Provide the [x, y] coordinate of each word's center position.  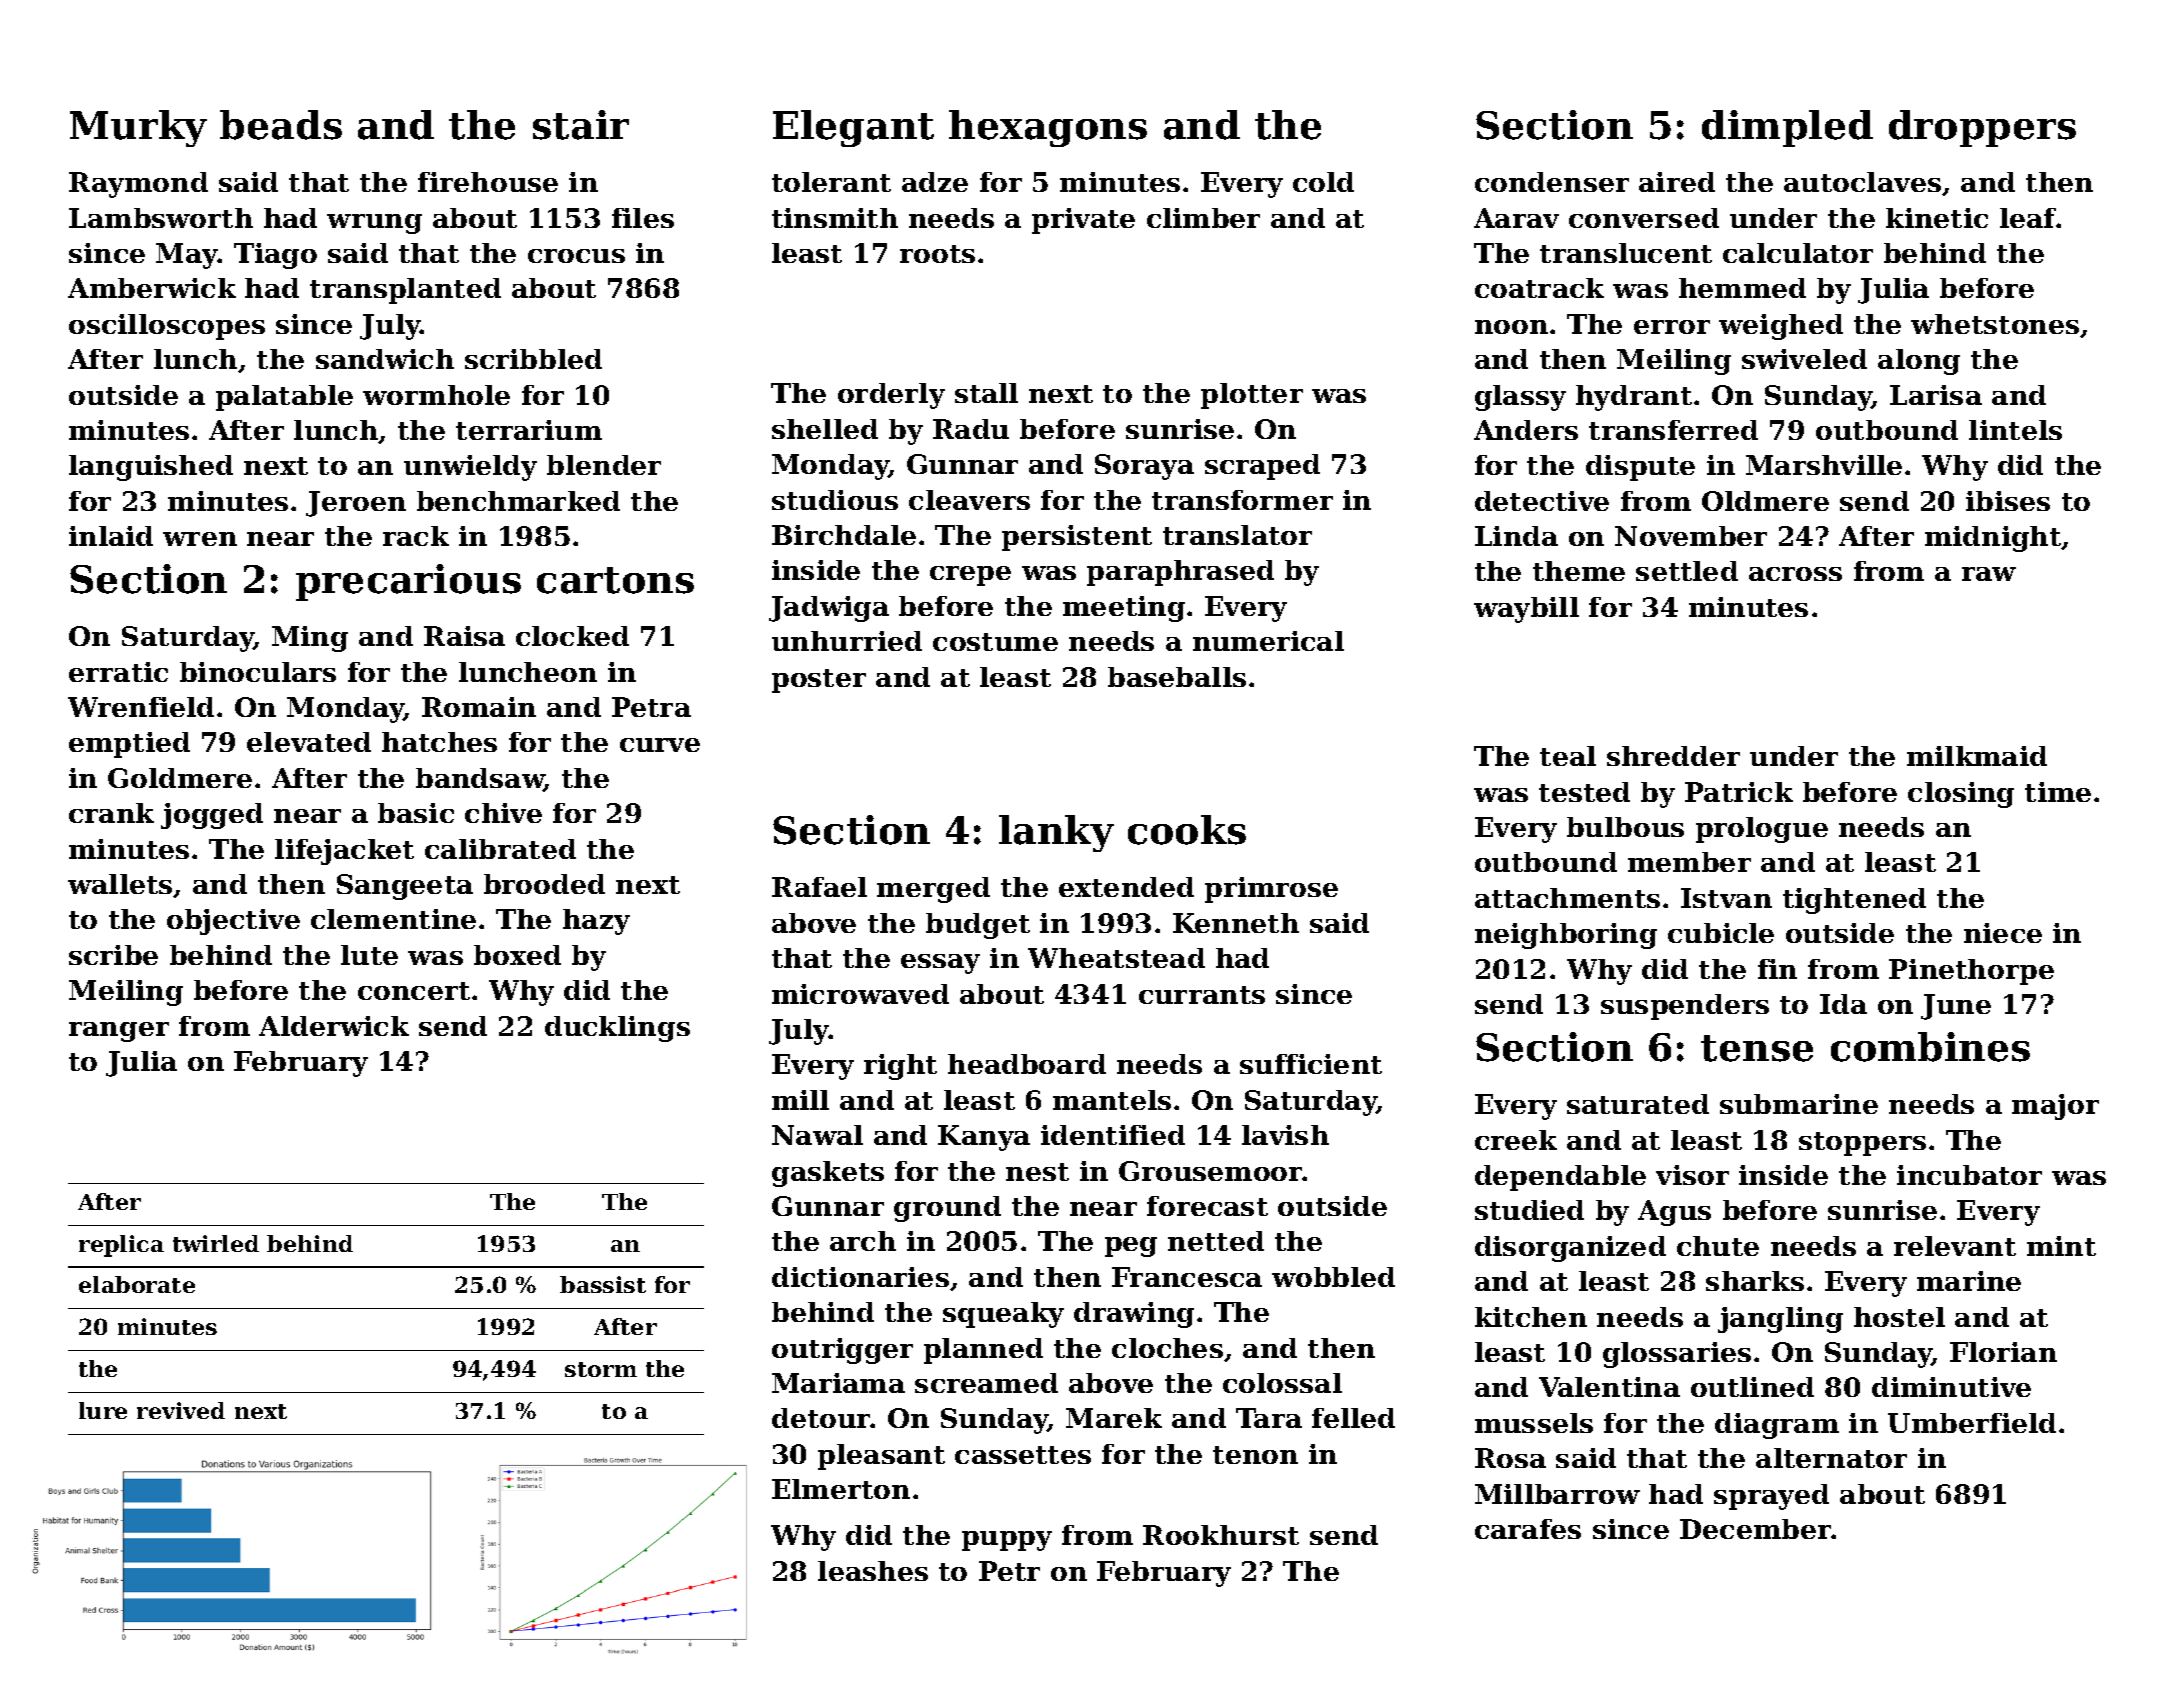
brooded [544, 884]
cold [1323, 182]
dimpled [1787, 128]
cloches [1167, 1348]
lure [103, 1410]
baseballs [1177, 677]
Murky [138, 128]
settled [1687, 571]
